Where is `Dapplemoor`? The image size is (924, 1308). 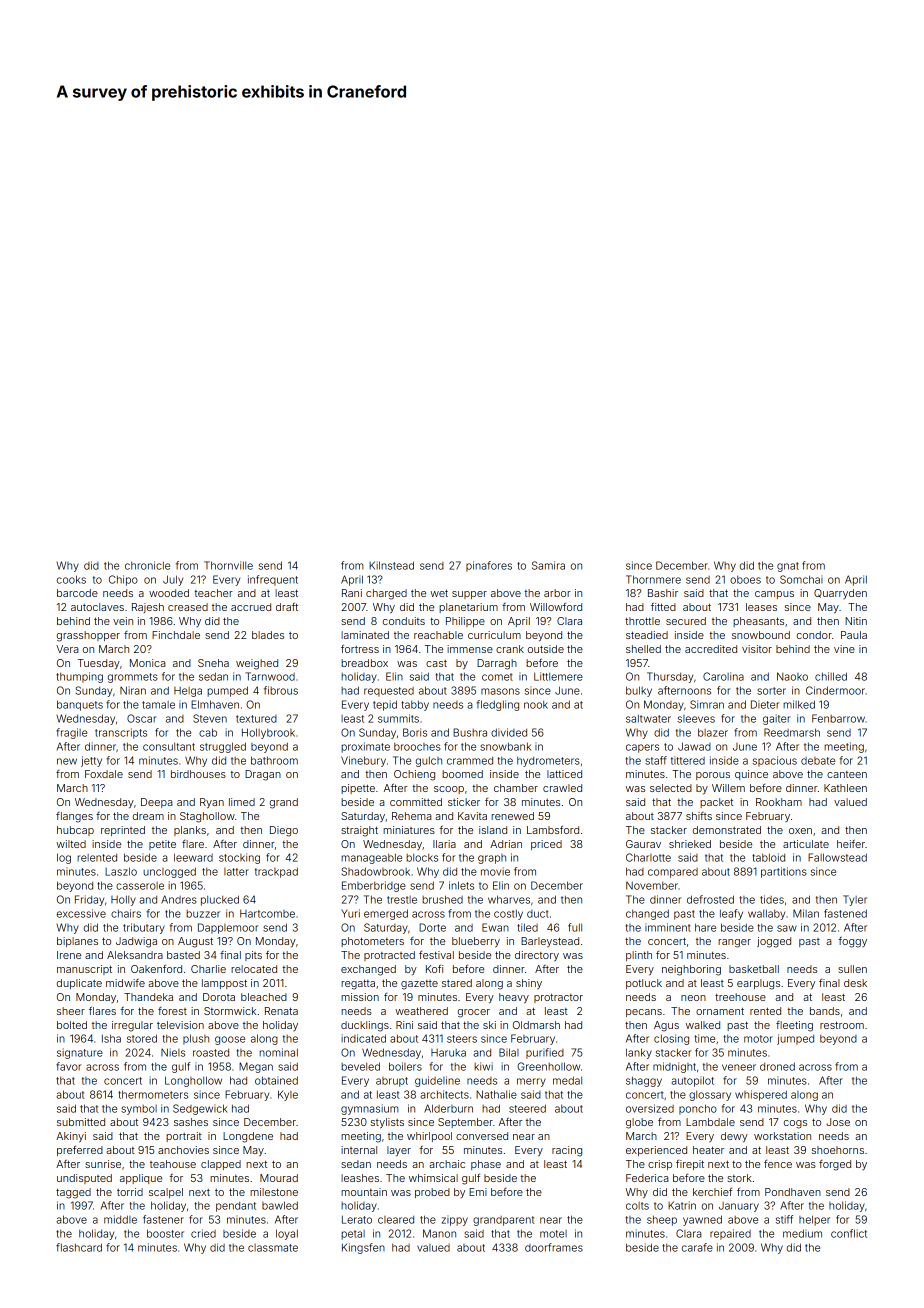
Dapplemoor is located at coordinates (228, 928).
